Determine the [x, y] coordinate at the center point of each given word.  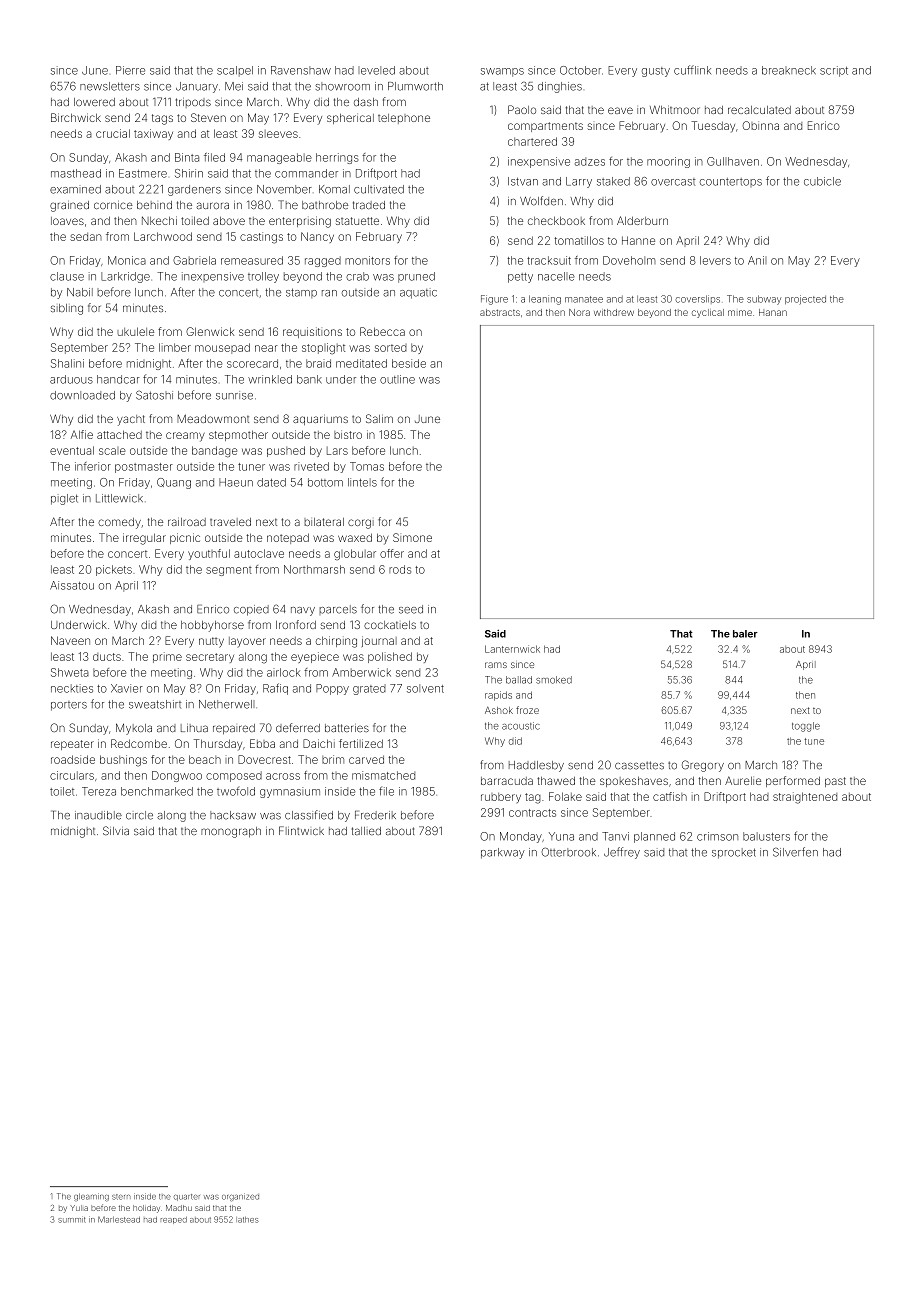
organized [240, 1197]
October [580, 70]
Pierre [130, 70]
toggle [806, 727]
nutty [211, 642]
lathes [247, 1220]
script [834, 71]
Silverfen [795, 852]
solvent [425, 688]
